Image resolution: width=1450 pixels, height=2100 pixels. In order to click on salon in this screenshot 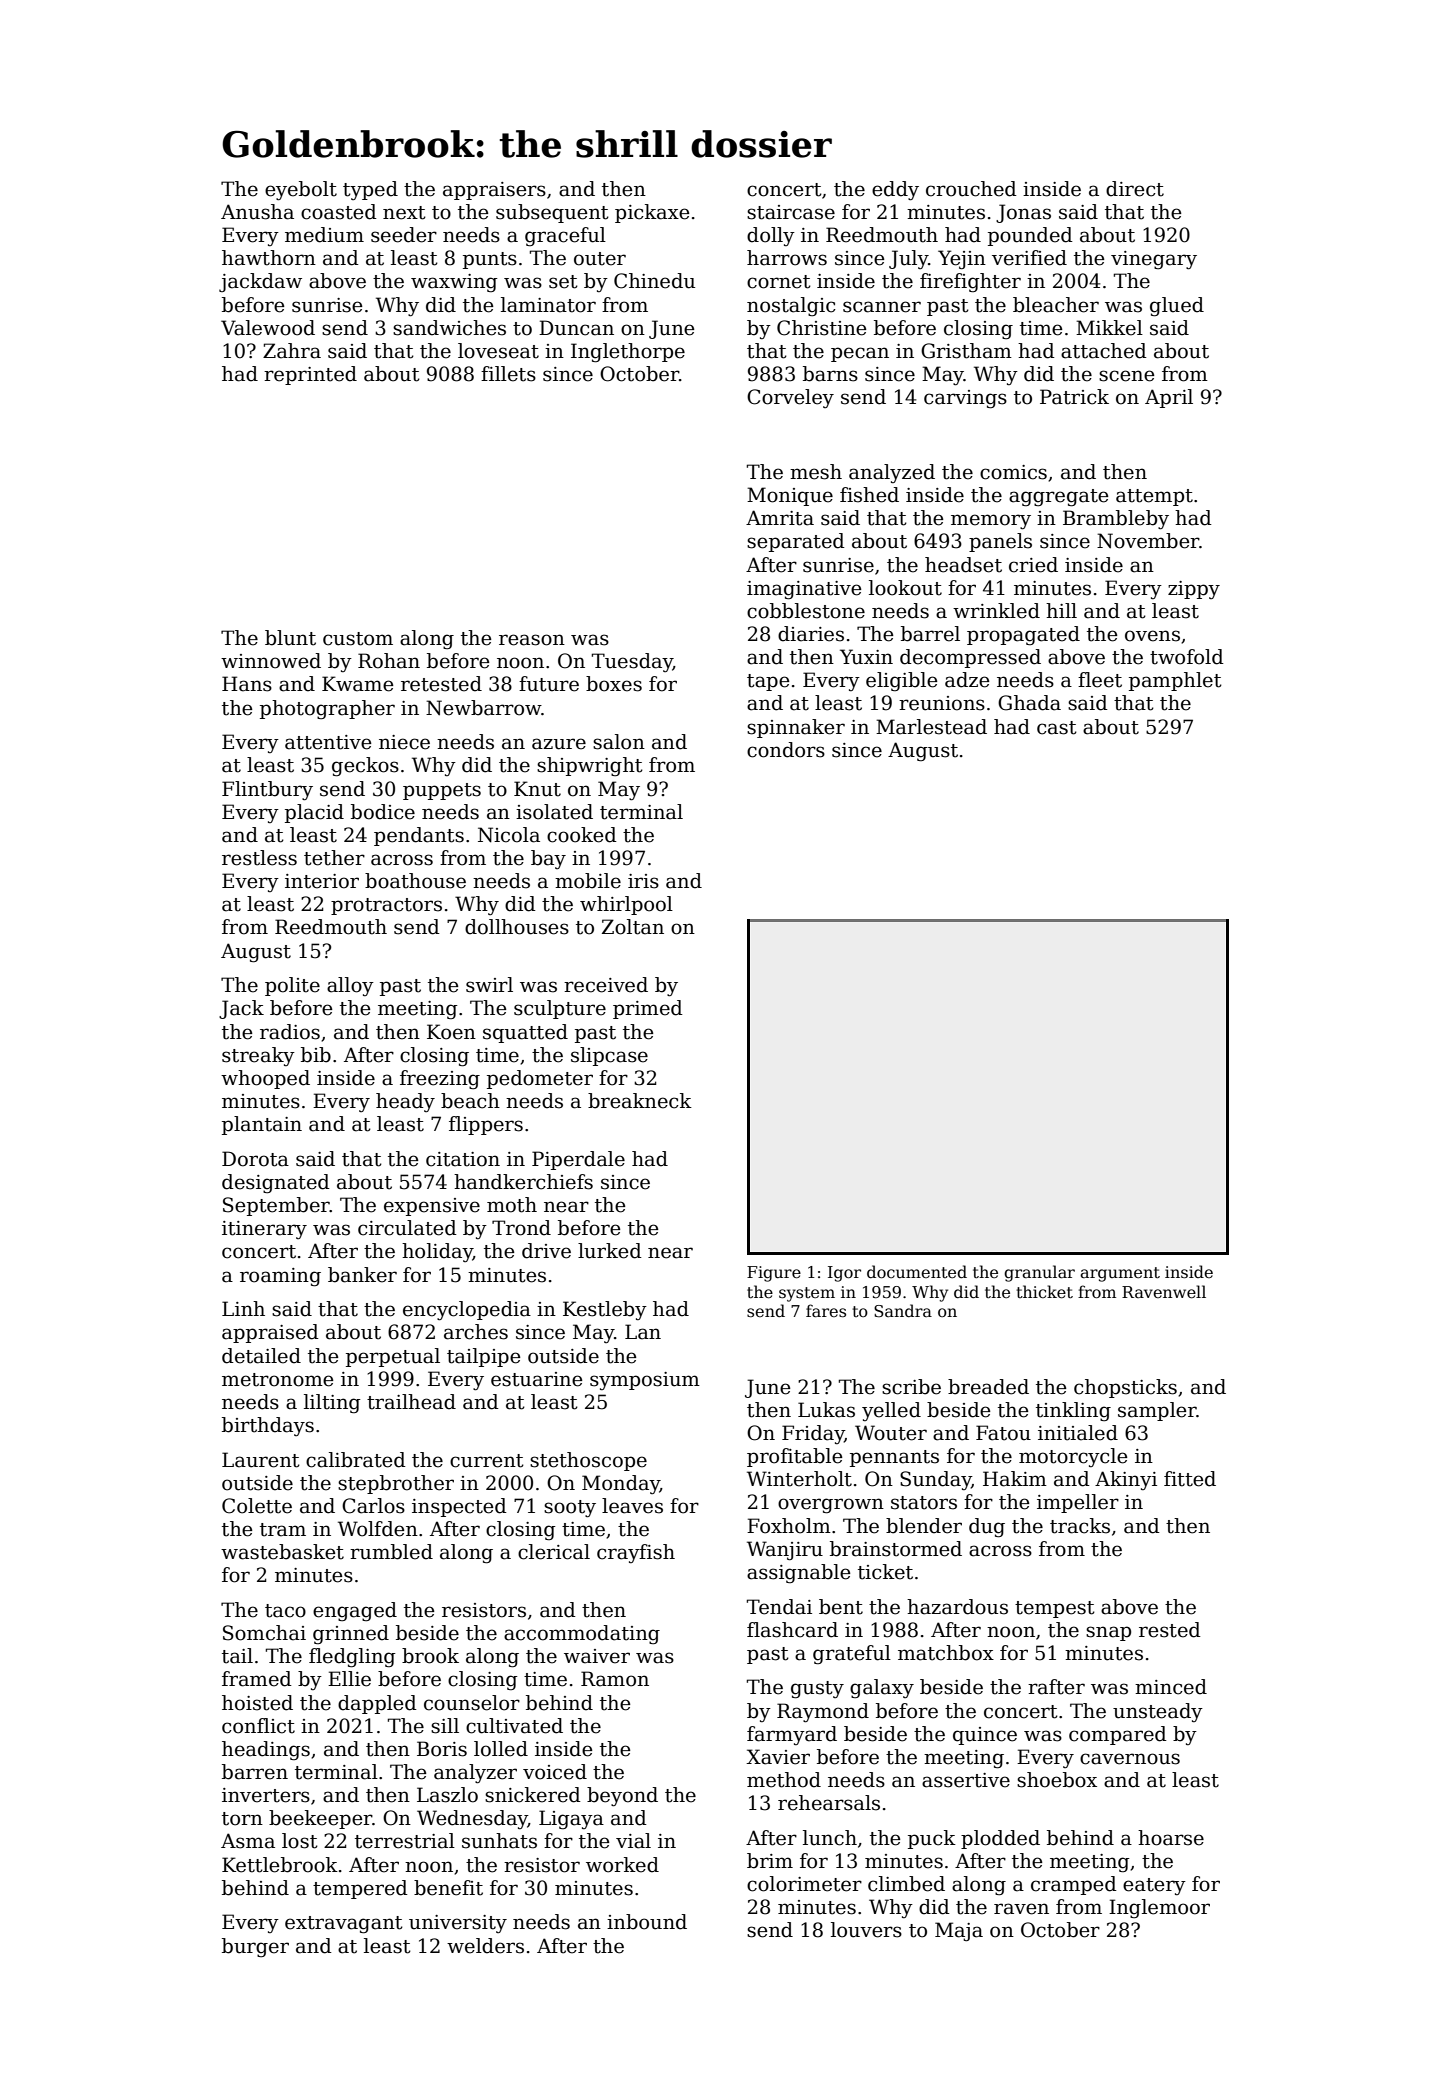, I will do `click(619, 742)`.
